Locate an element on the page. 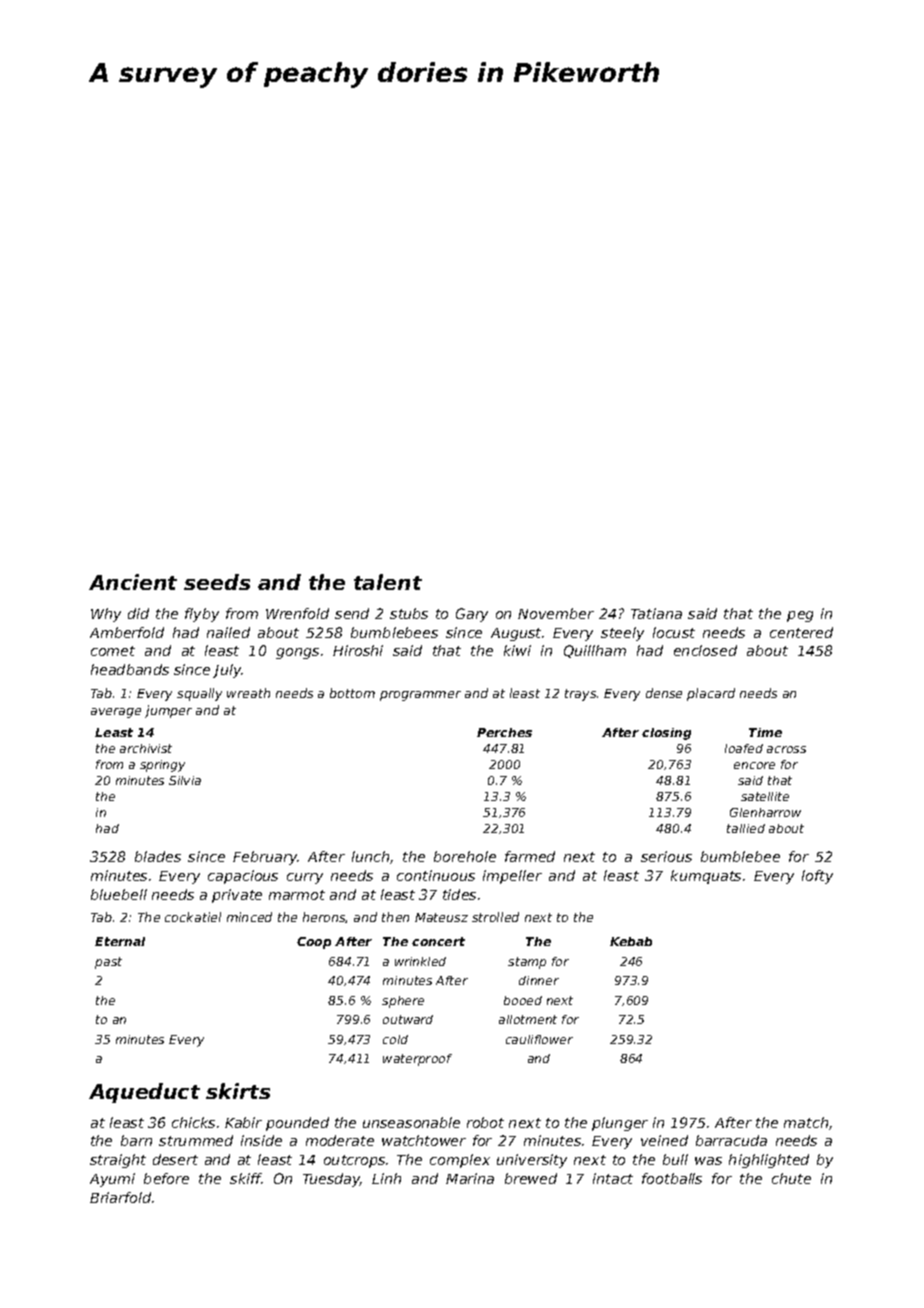 The image size is (924, 1308). peg is located at coordinates (800, 616).
